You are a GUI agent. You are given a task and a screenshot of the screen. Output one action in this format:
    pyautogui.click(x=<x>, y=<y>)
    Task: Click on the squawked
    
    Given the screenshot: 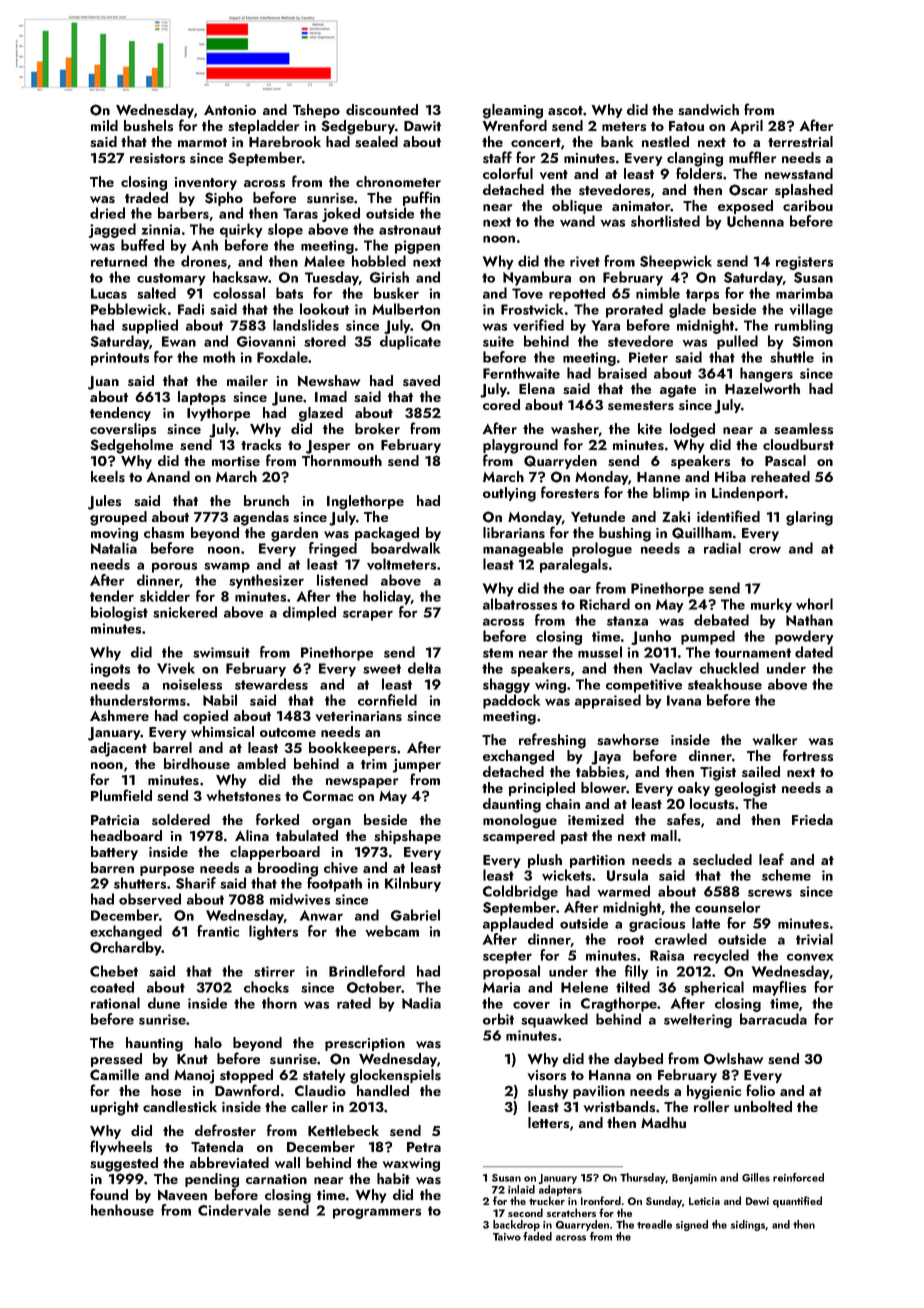 What is the action you would take?
    pyautogui.click(x=554, y=1020)
